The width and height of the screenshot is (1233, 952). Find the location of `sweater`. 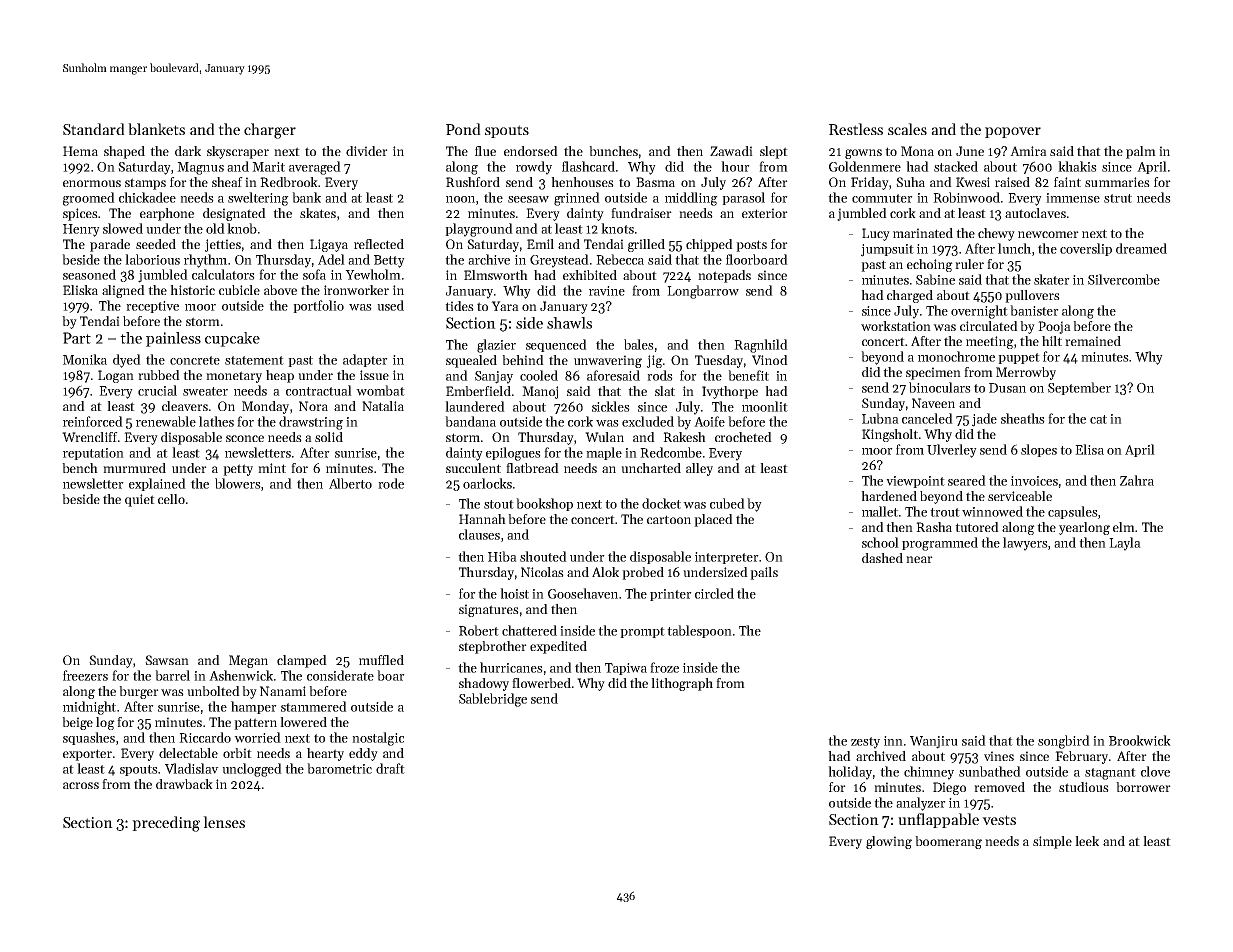

sweater is located at coordinates (205, 391).
